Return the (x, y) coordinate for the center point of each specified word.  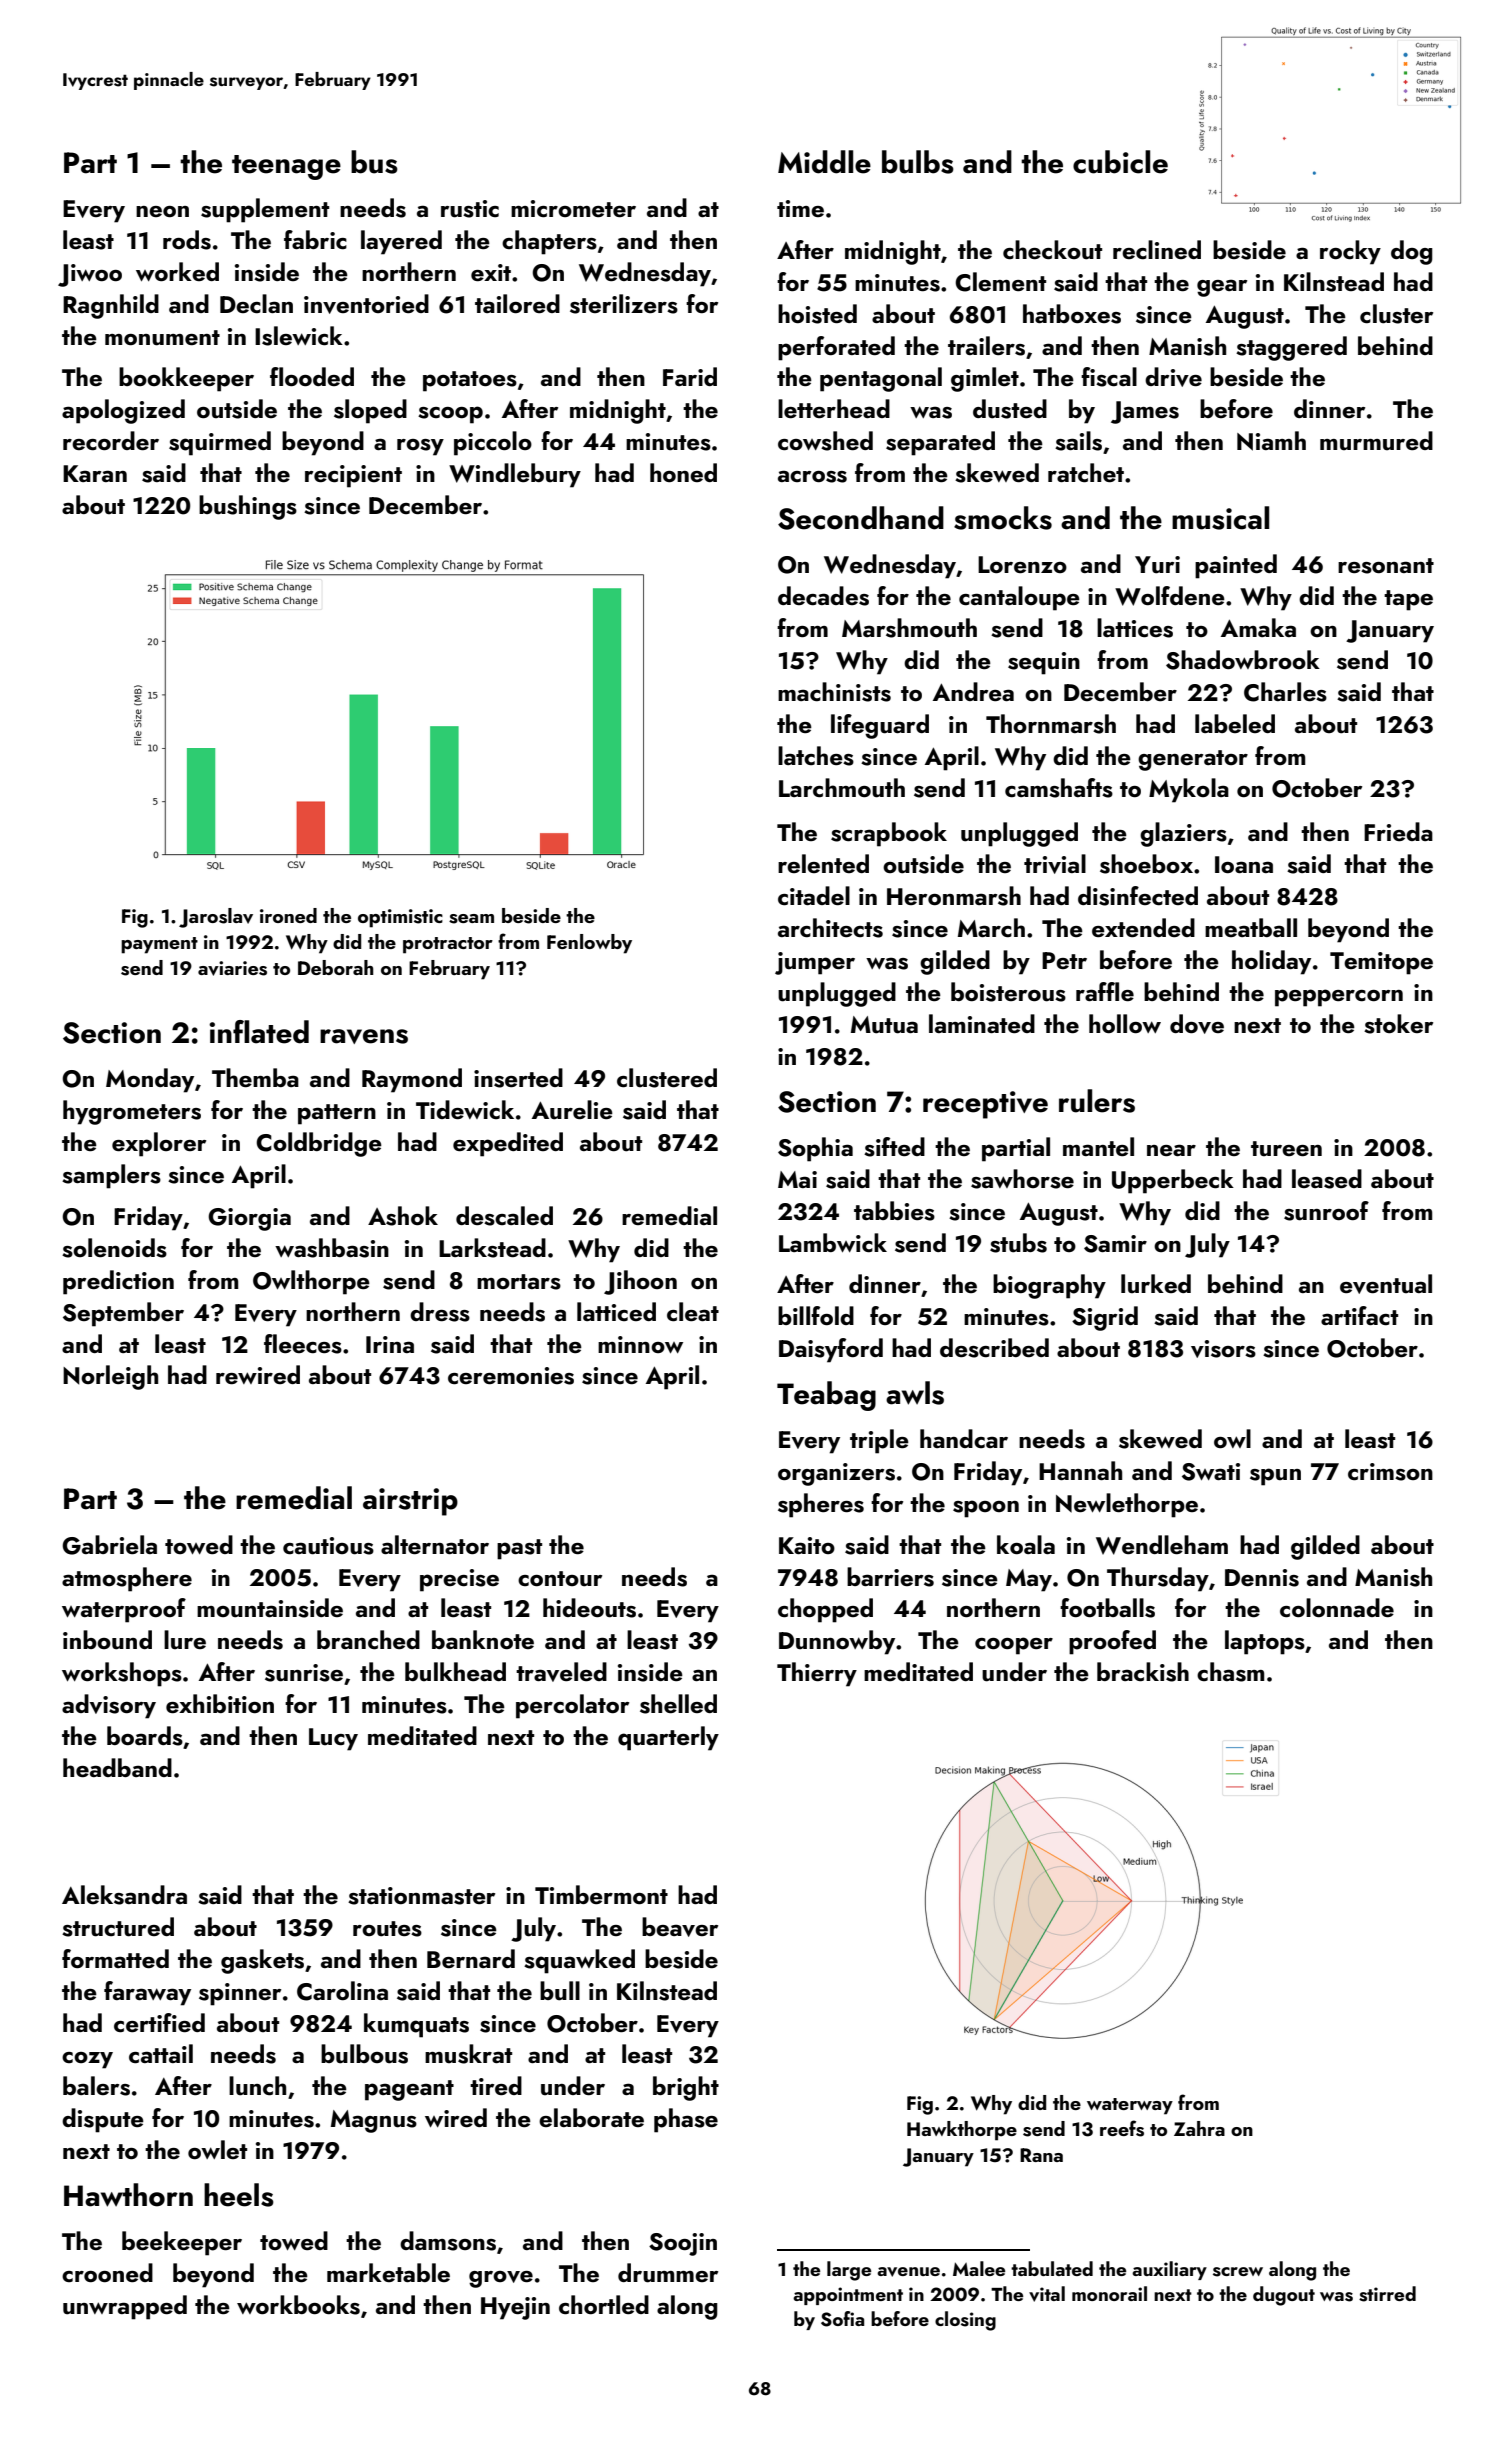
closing (965, 2321)
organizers (836, 1474)
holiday (1271, 962)
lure (185, 1640)
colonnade (1337, 1608)
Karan (95, 473)
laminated (982, 1023)
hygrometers (132, 1112)
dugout (1284, 2296)
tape (1408, 600)
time (800, 208)
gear (1222, 288)
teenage (286, 167)
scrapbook (889, 834)
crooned (107, 2272)
